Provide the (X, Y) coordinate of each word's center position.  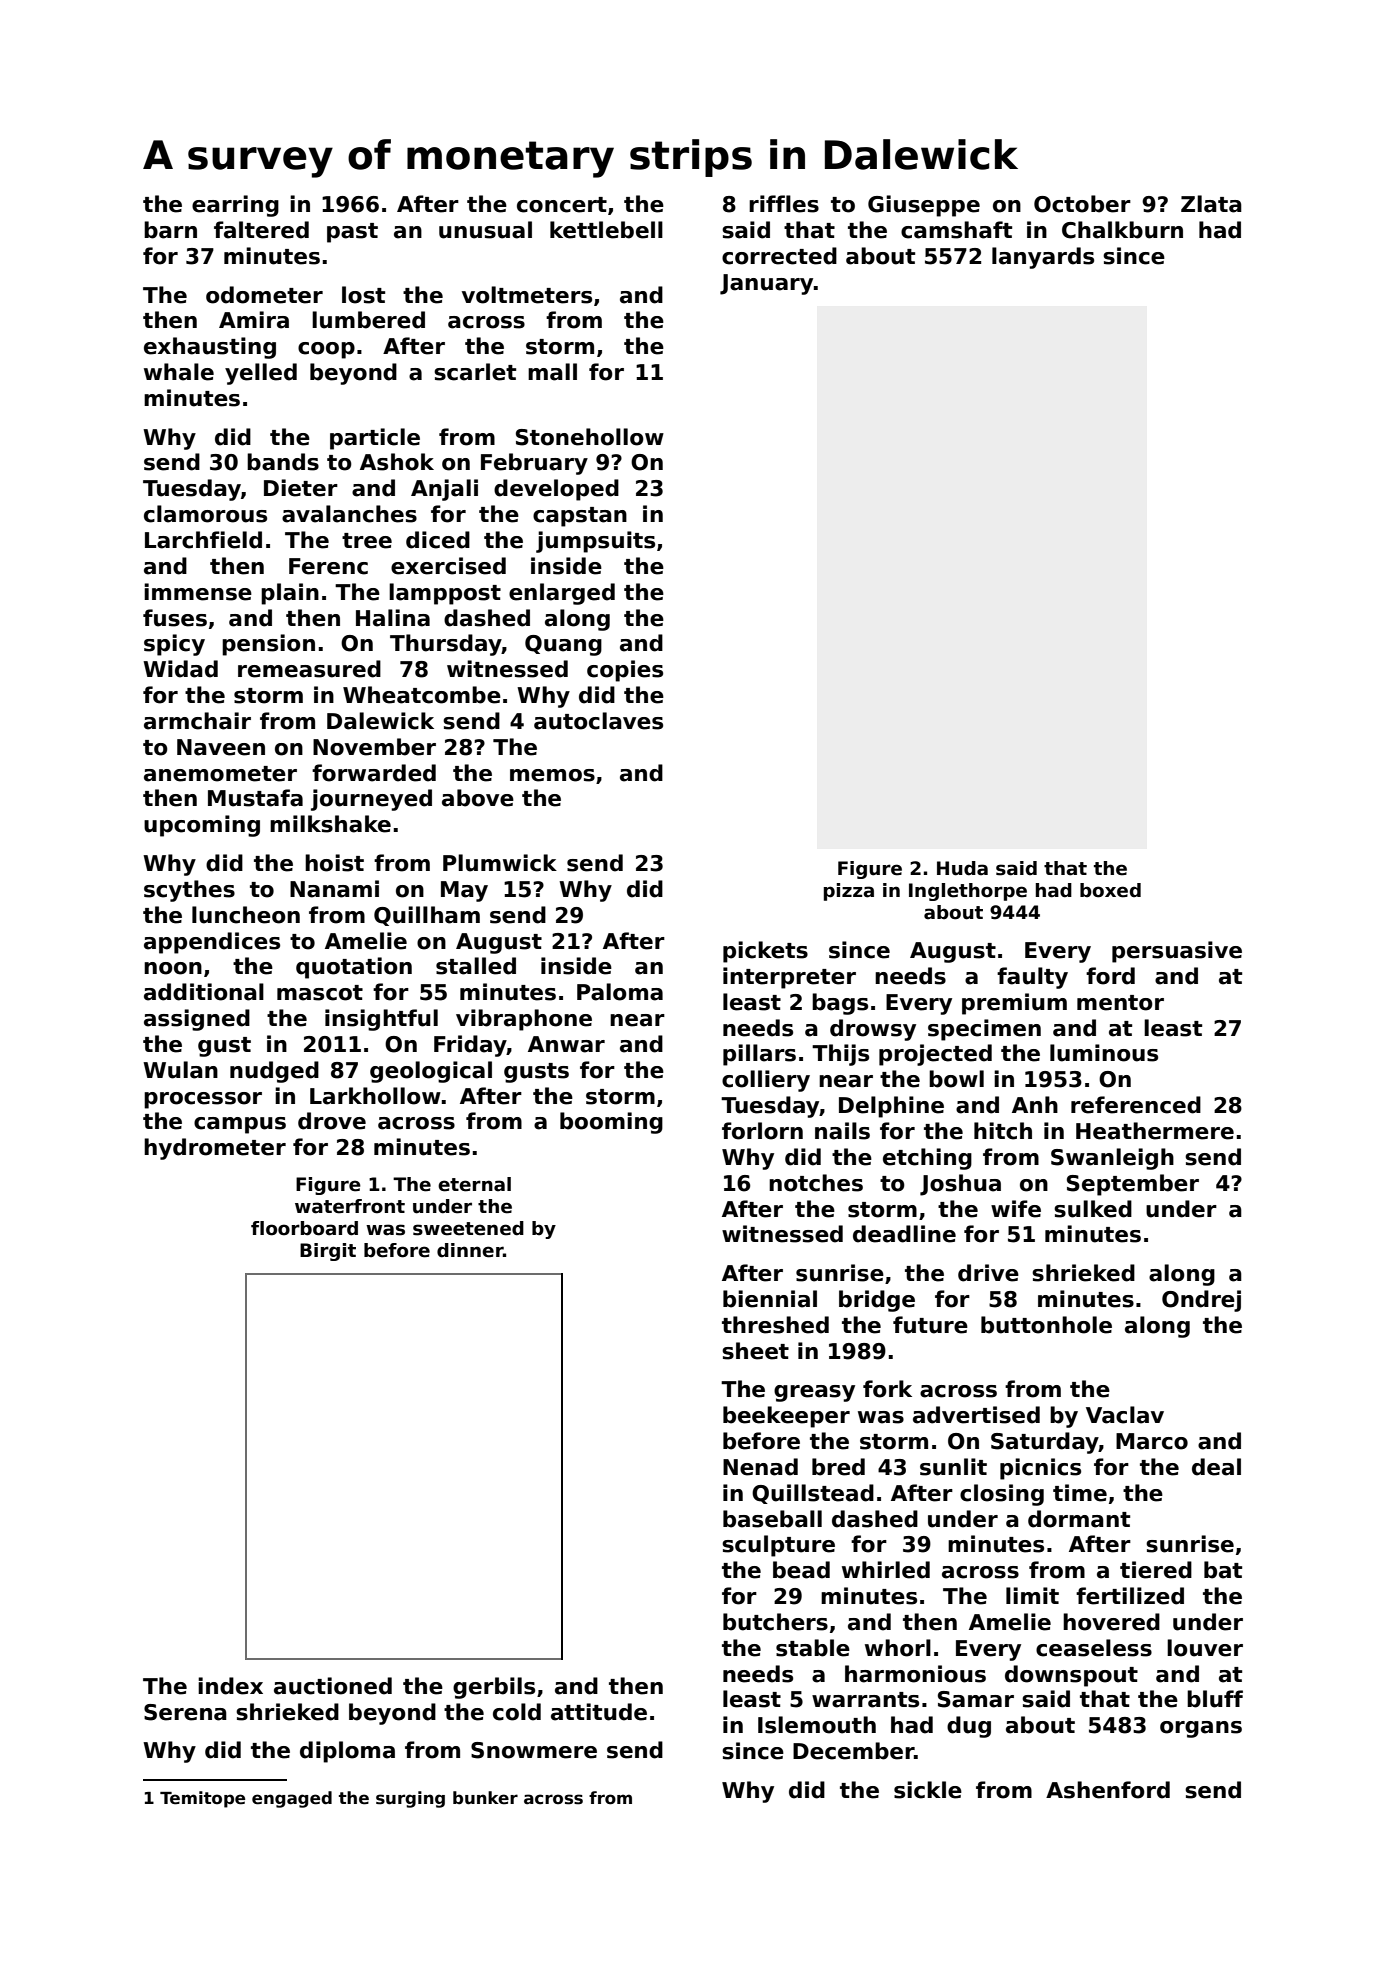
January (766, 284)
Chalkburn (1122, 230)
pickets (765, 952)
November (374, 747)
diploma (347, 1752)
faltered (261, 230)
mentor (1120, 1003)
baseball (772, 1519)
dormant (1079, 1519)
